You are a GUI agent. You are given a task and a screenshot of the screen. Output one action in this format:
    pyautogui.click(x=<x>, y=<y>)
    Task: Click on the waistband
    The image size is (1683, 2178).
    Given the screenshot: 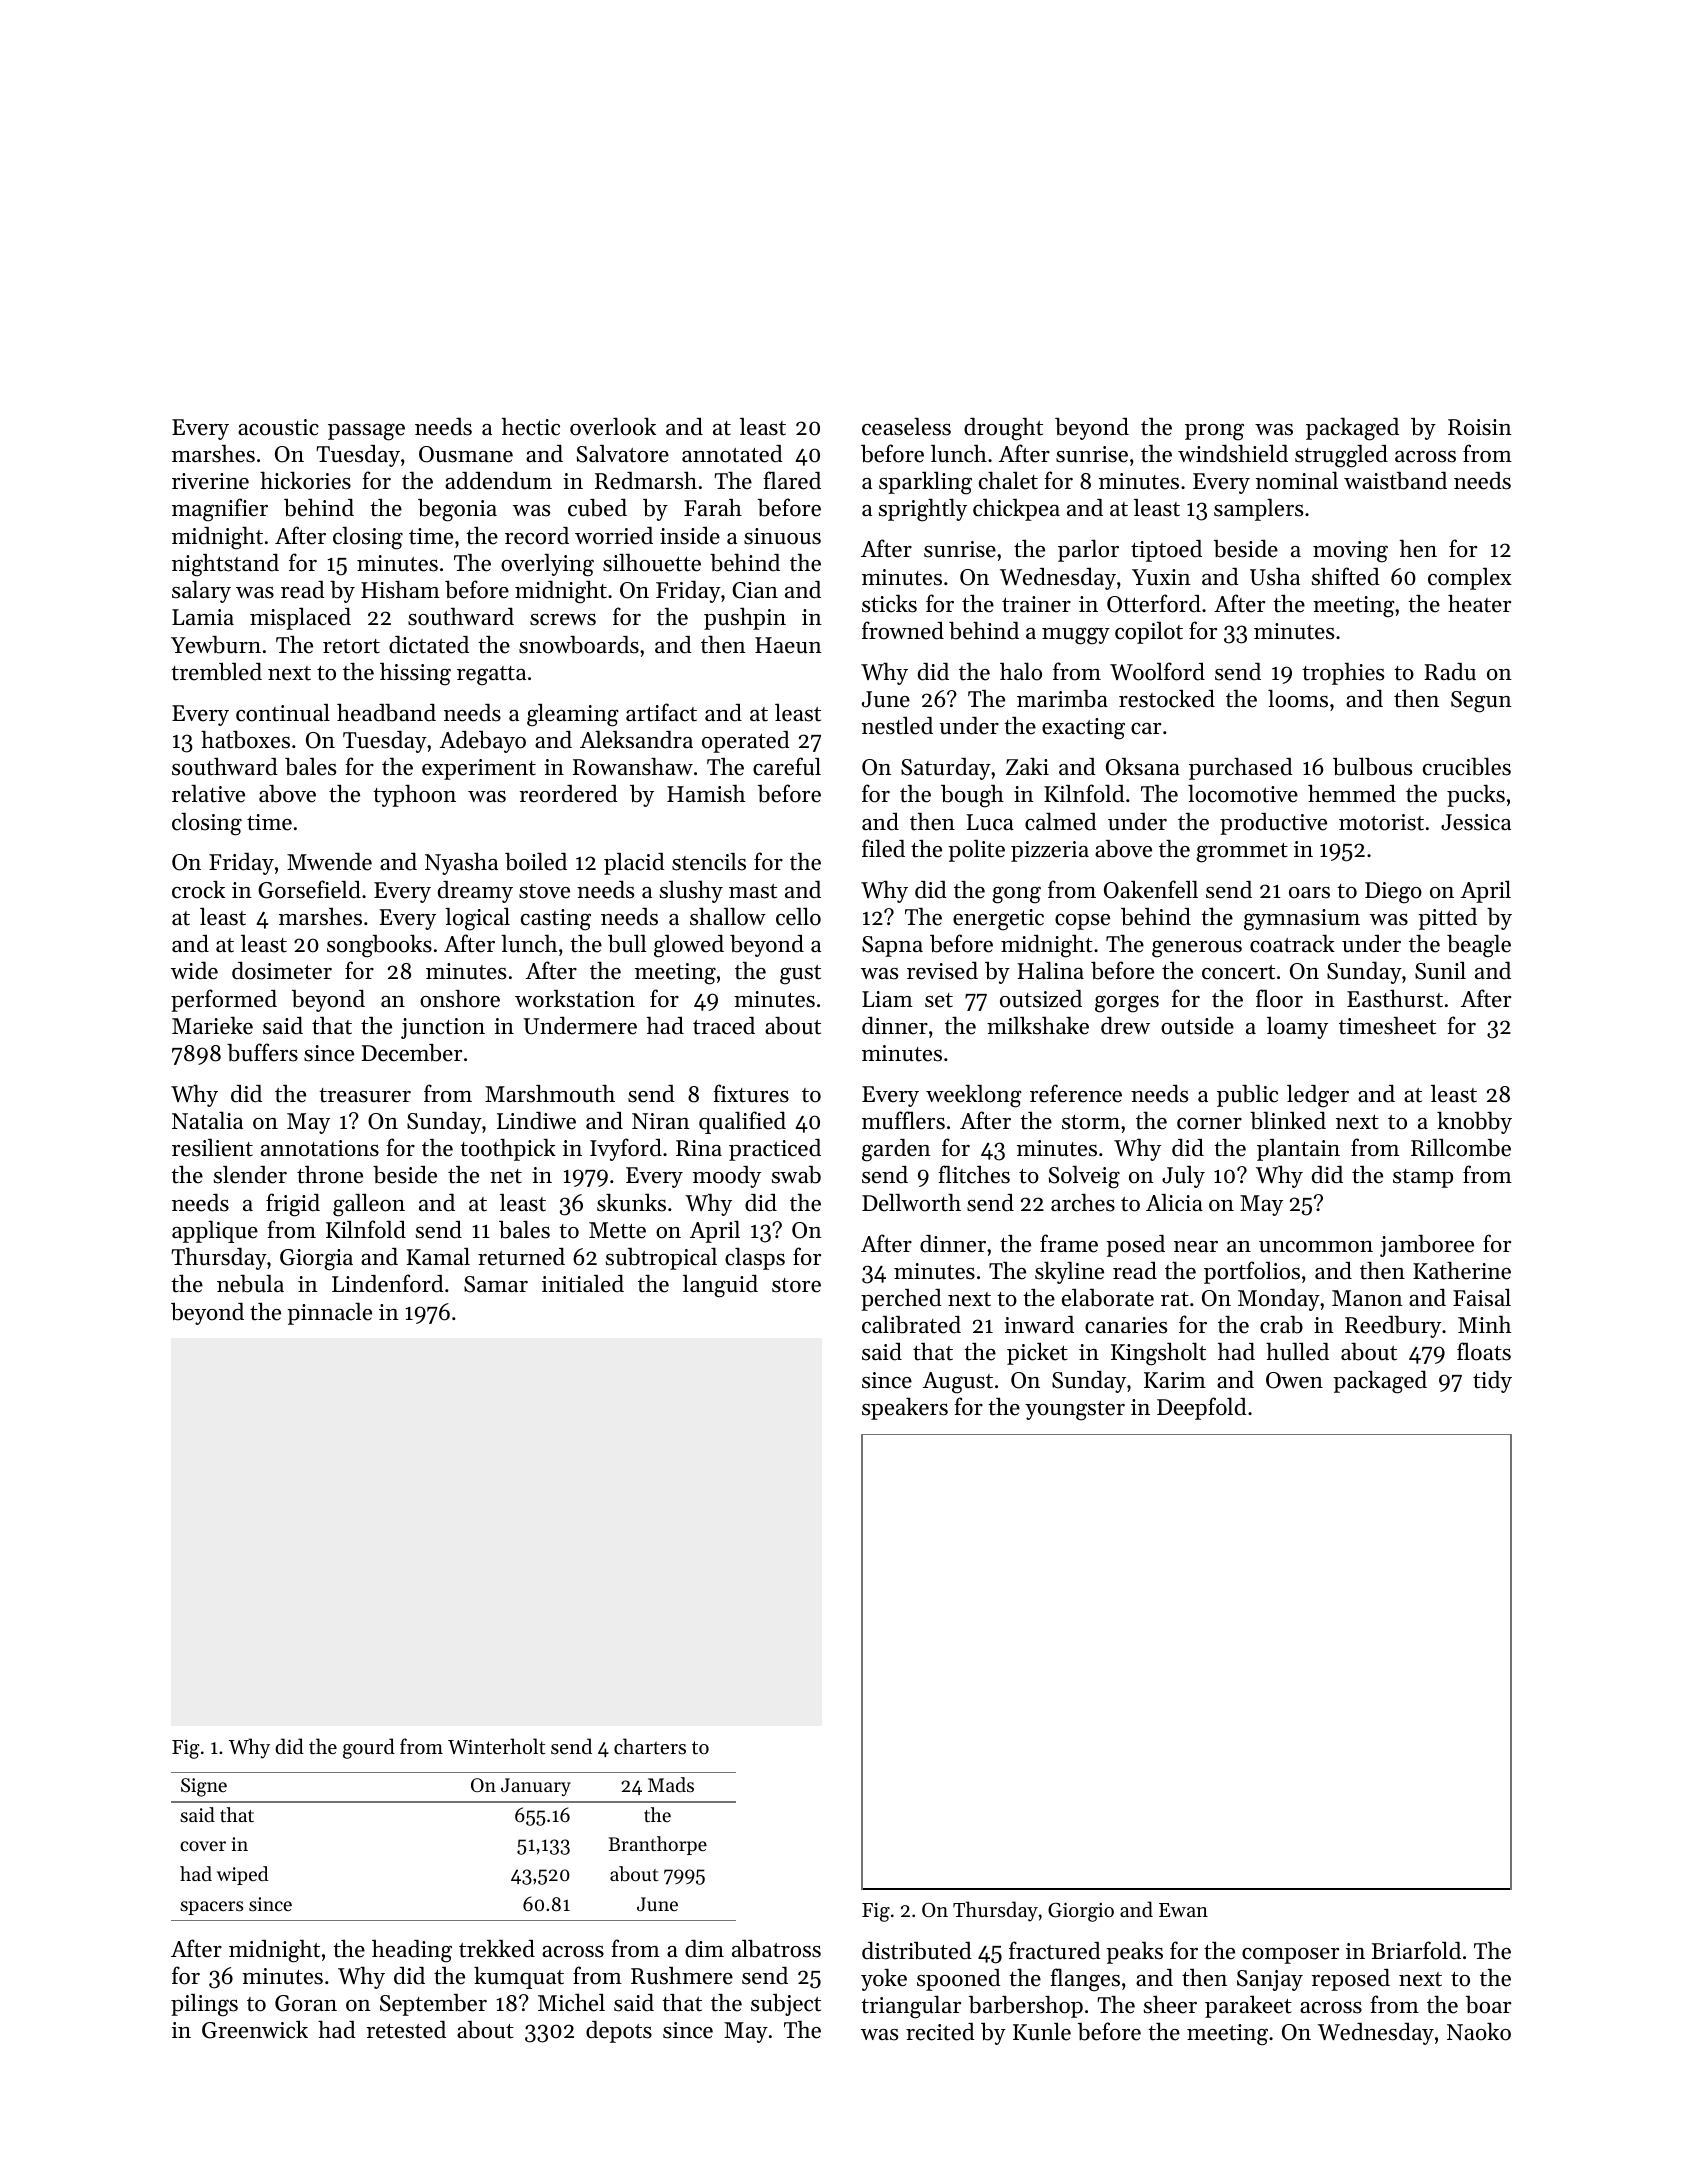 What is the action you would take?
    pyautogui.click(x=1395, y=481)
